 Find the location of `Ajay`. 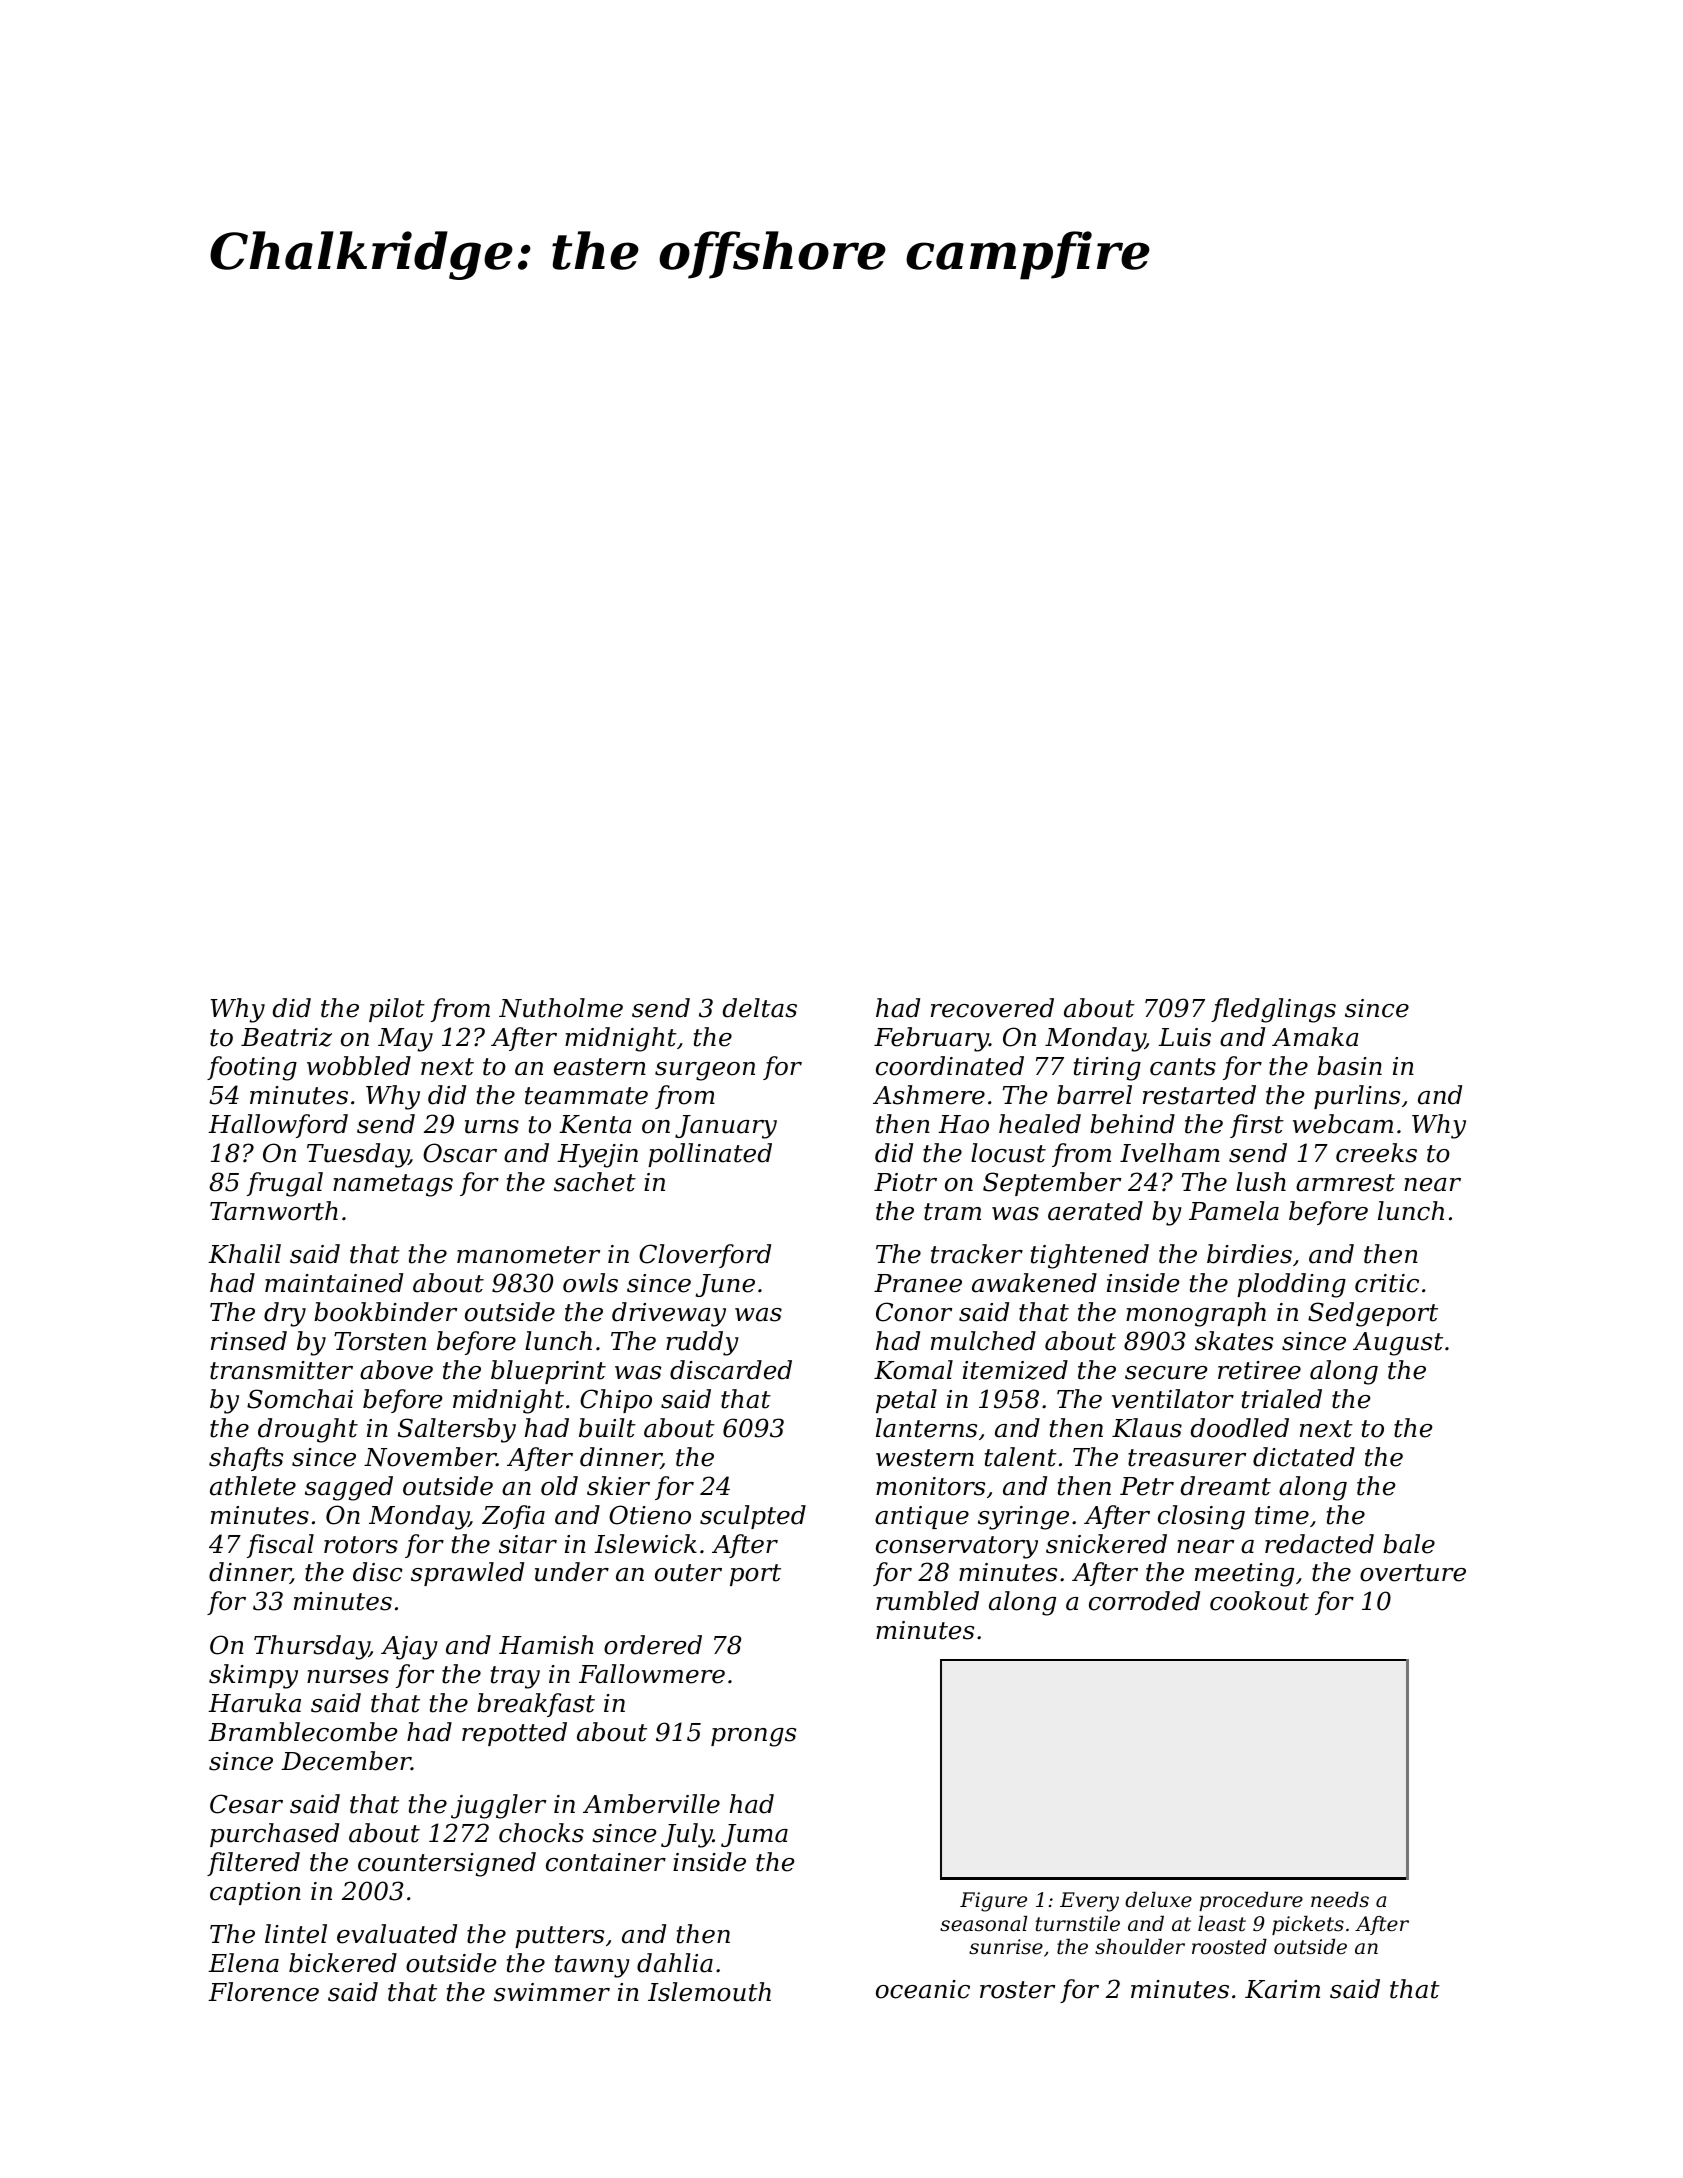

Ajay is located at coordinates (409, 1648).
